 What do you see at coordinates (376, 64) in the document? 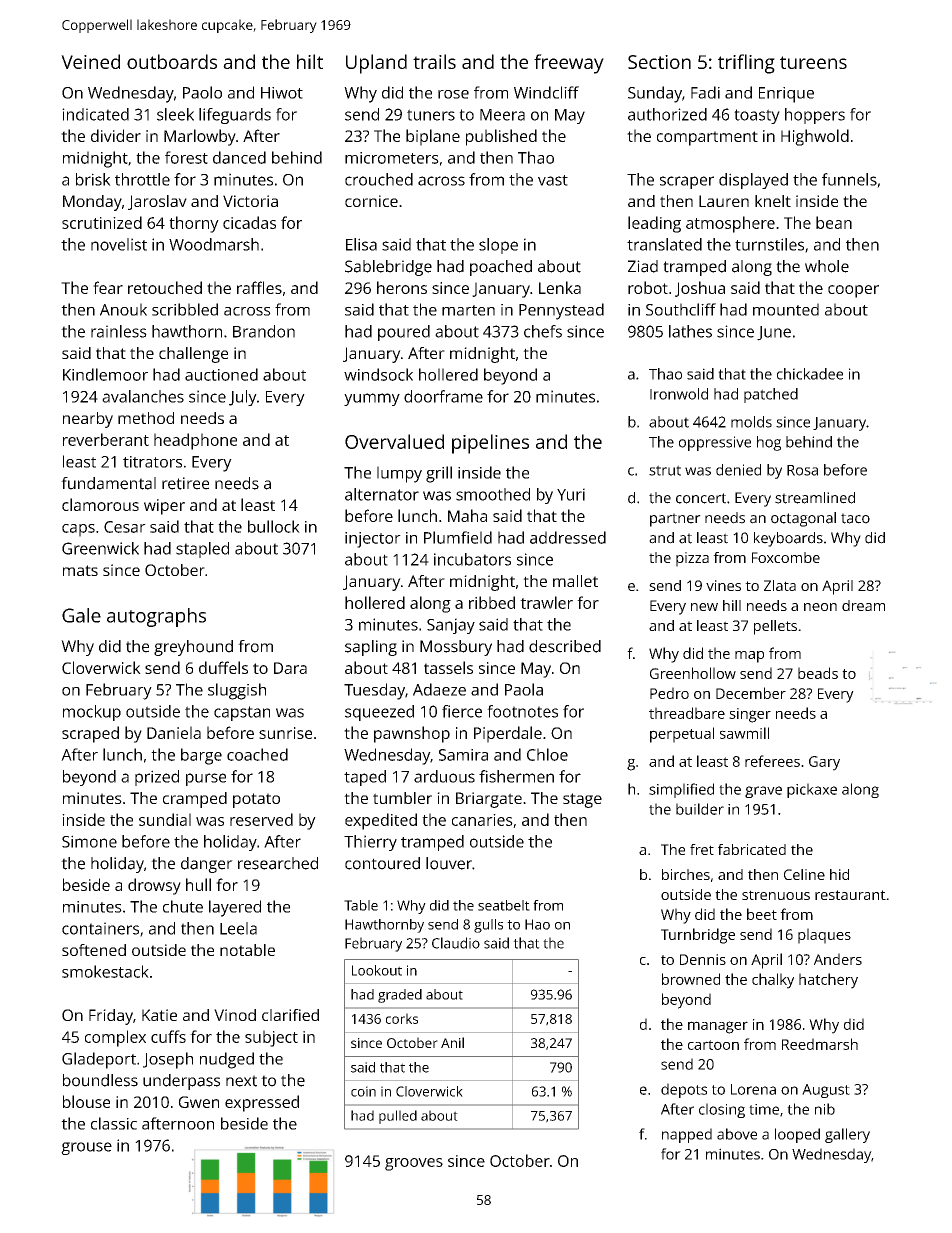
I see `Upland` at bounding box center [376, 64].
